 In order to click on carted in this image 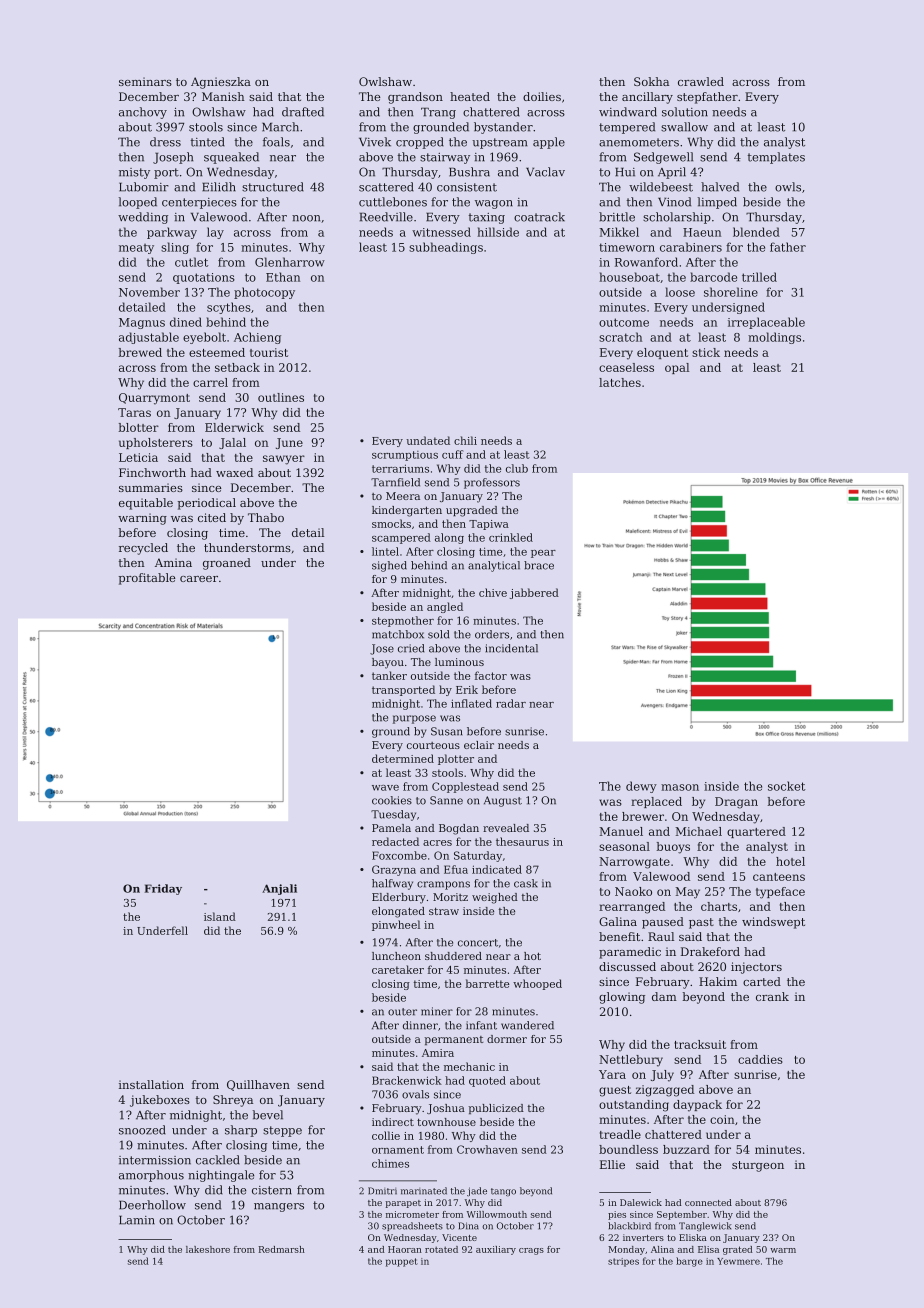, I will do `click(762, 981)`.
